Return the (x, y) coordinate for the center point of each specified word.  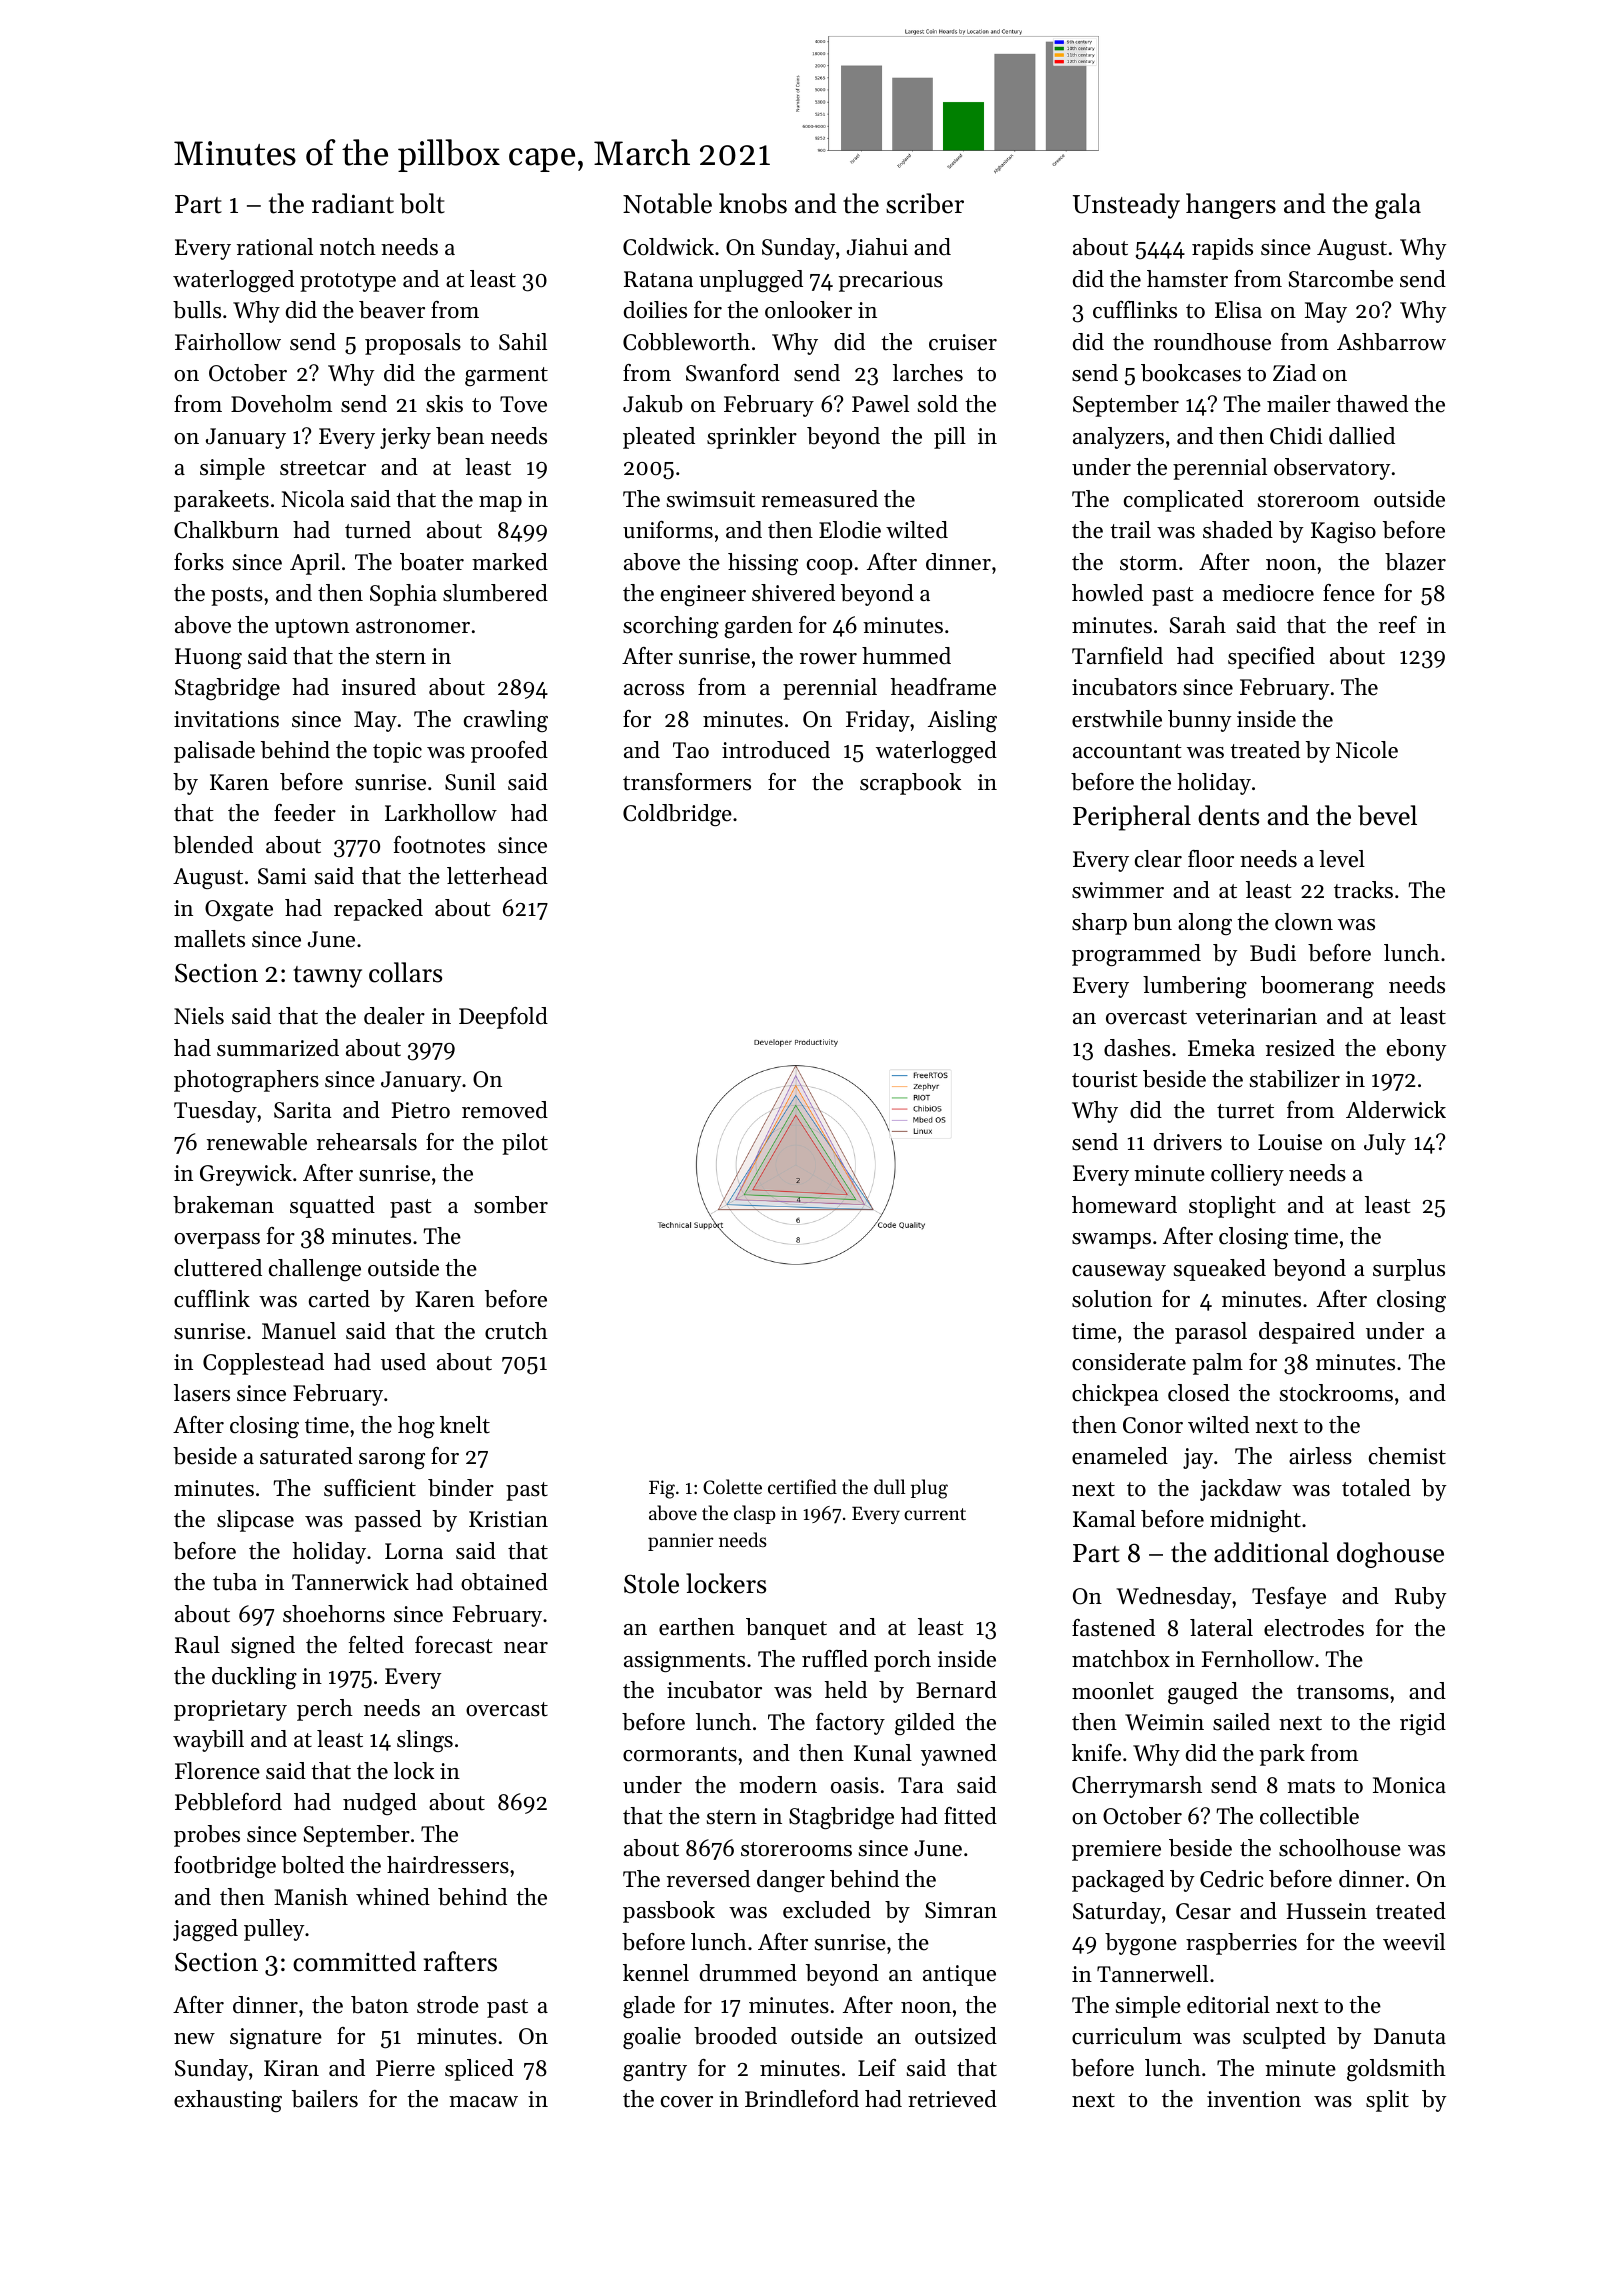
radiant (353, 203)
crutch (516, 1331)
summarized (278, 1048)
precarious (890, 281)
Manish (311, 1897)
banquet (786, 1629)
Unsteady (1126, 206)
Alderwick (1396, 1110)
